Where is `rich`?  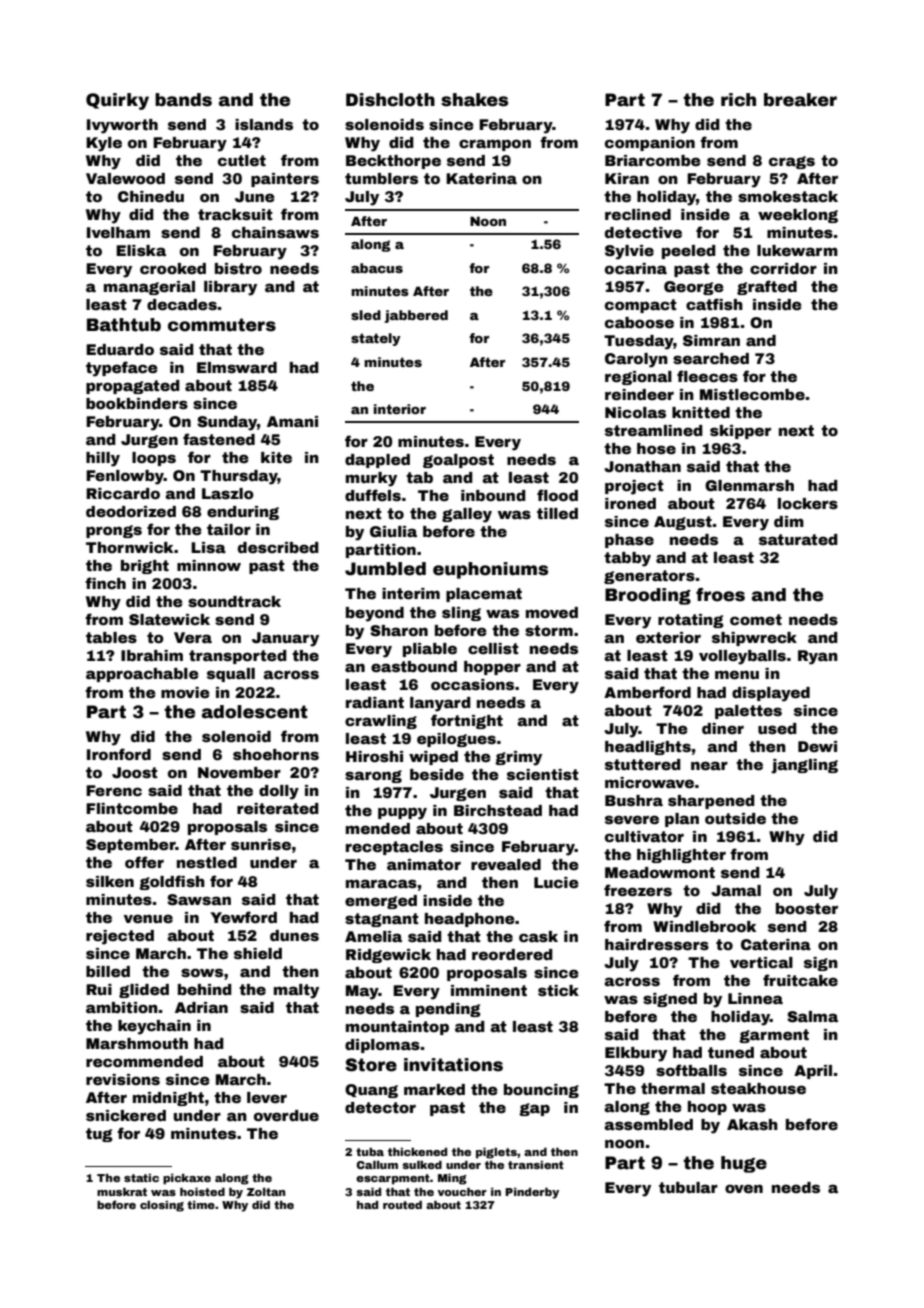 rich is located at coordinates (738, 100).
